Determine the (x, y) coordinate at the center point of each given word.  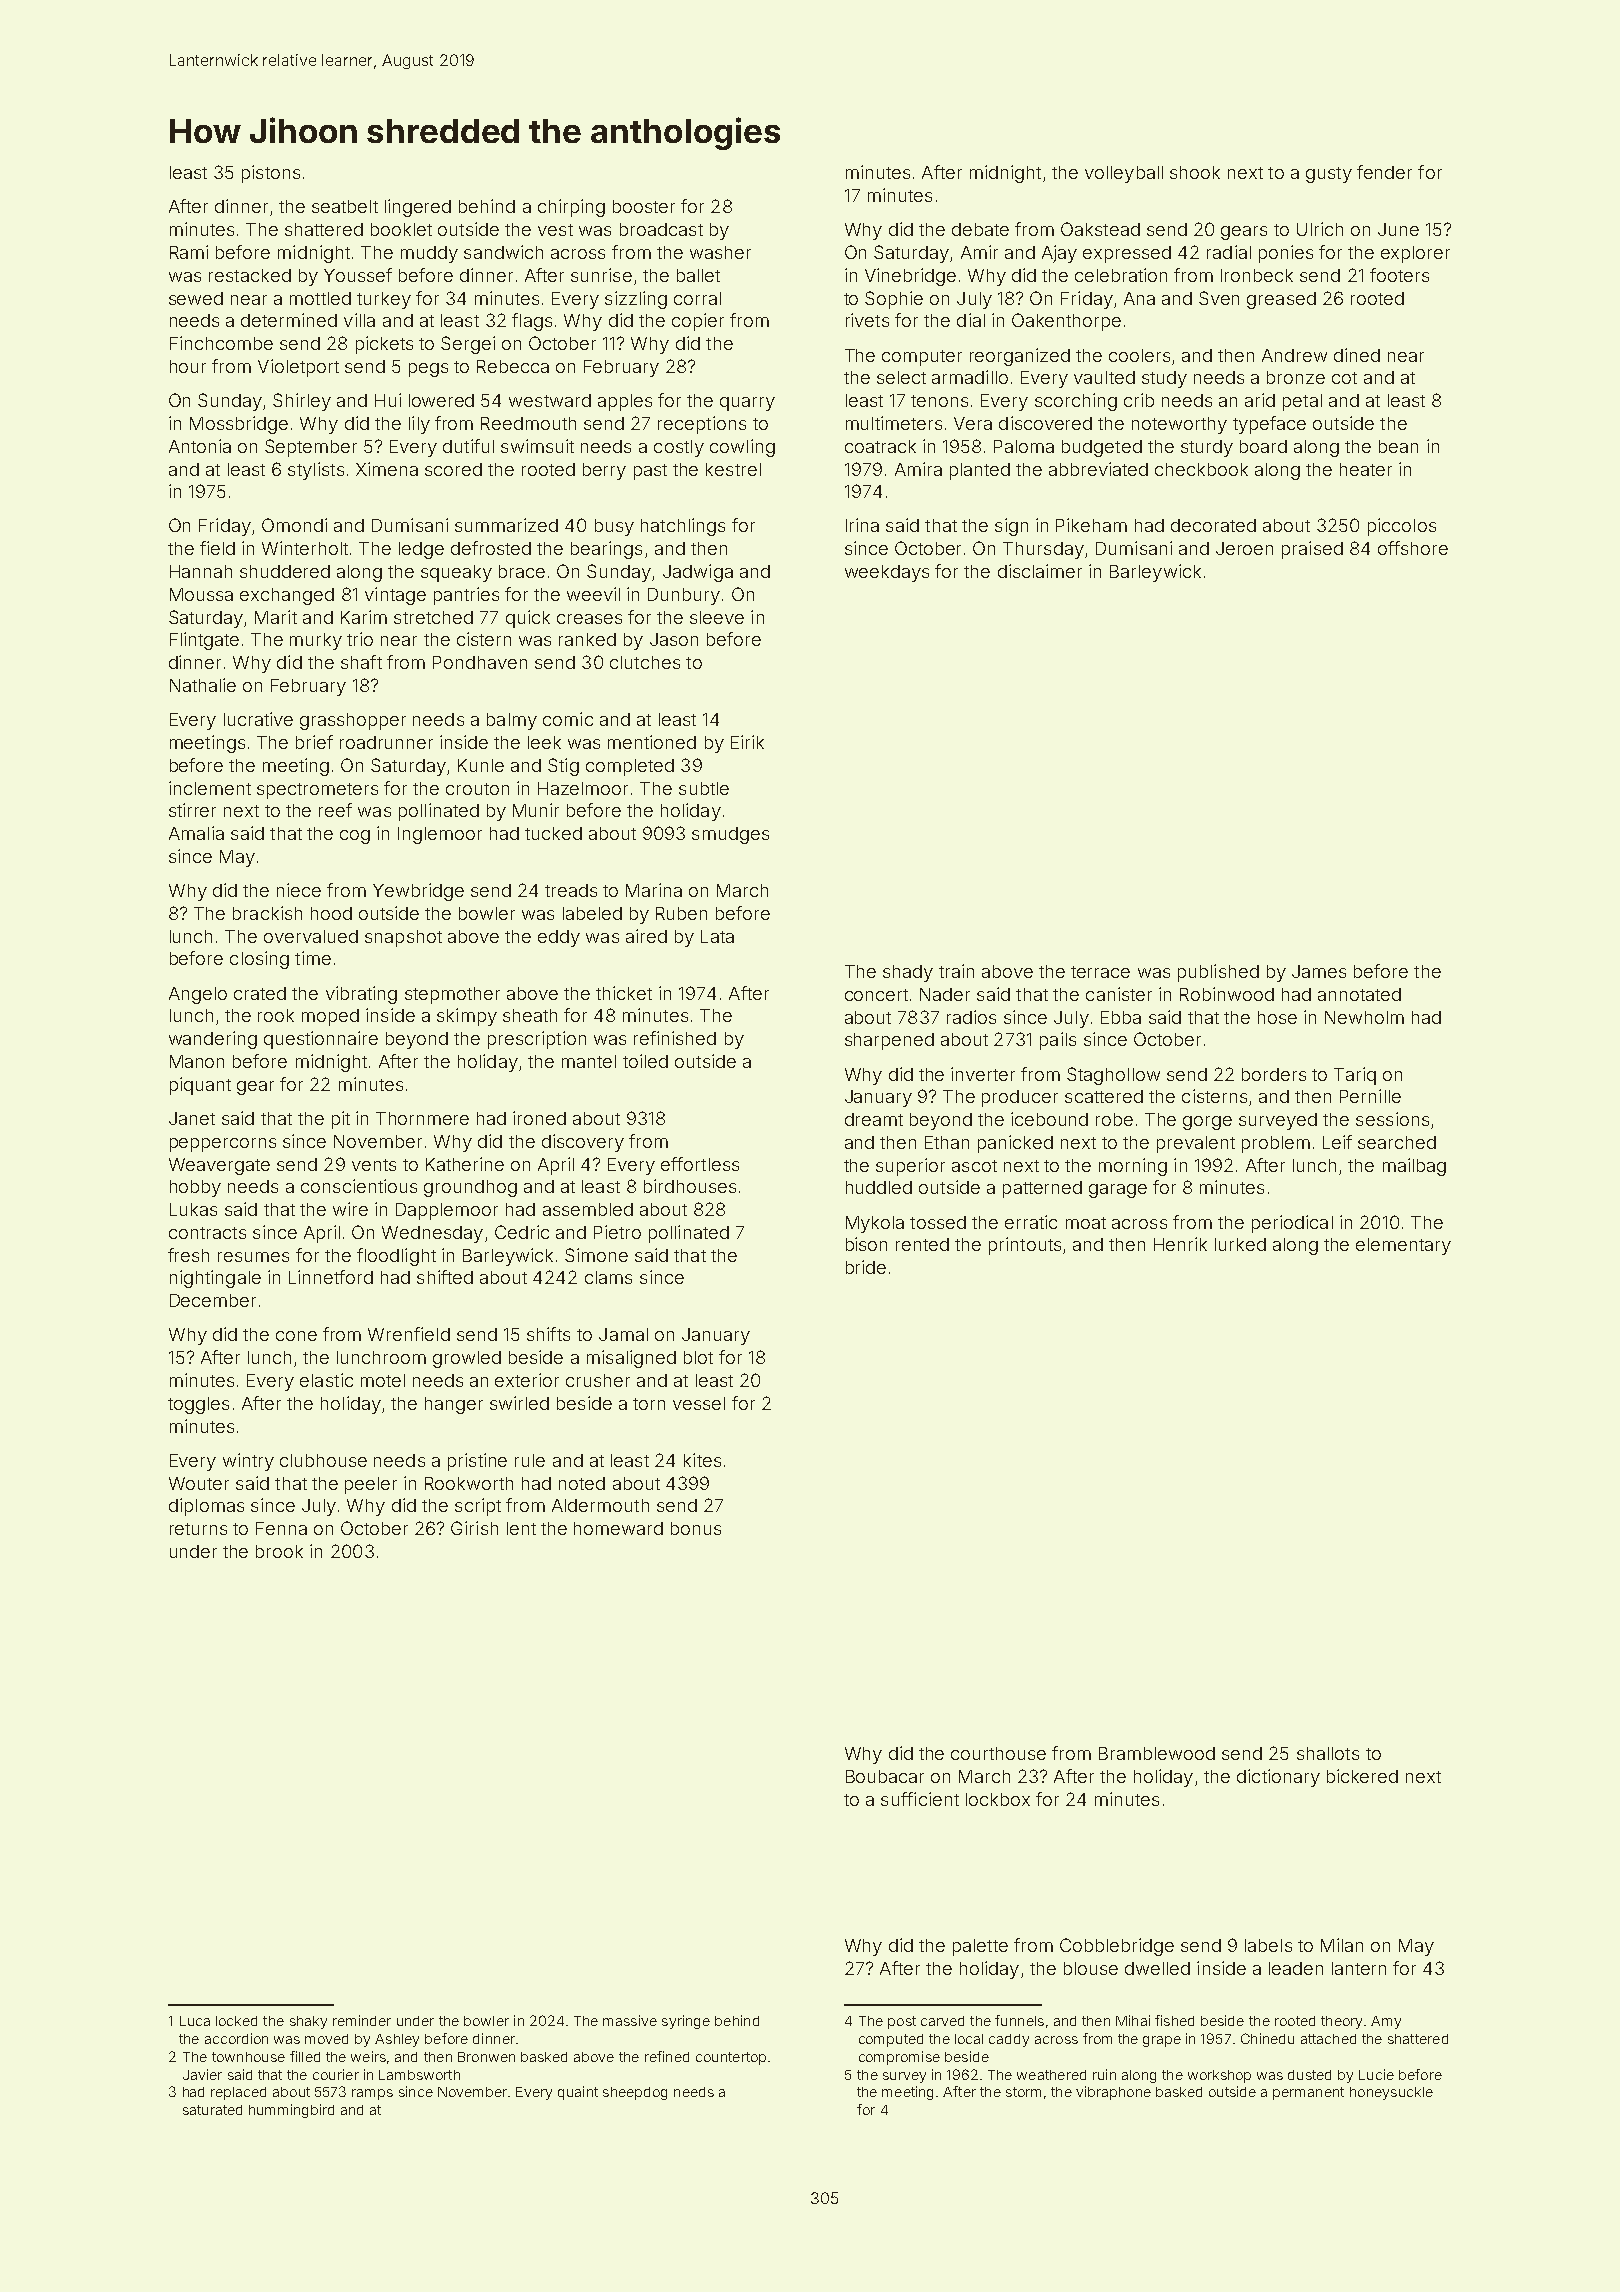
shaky (308, 2022)
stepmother (452, 995)
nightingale (215, 1279)
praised (1312, 550)
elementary (1403, 1246)
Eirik (747, 742)
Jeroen (1244, 548)
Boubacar (885, 1776)
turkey (384, 300)
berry (604, 471)
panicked (1015, 1144)
